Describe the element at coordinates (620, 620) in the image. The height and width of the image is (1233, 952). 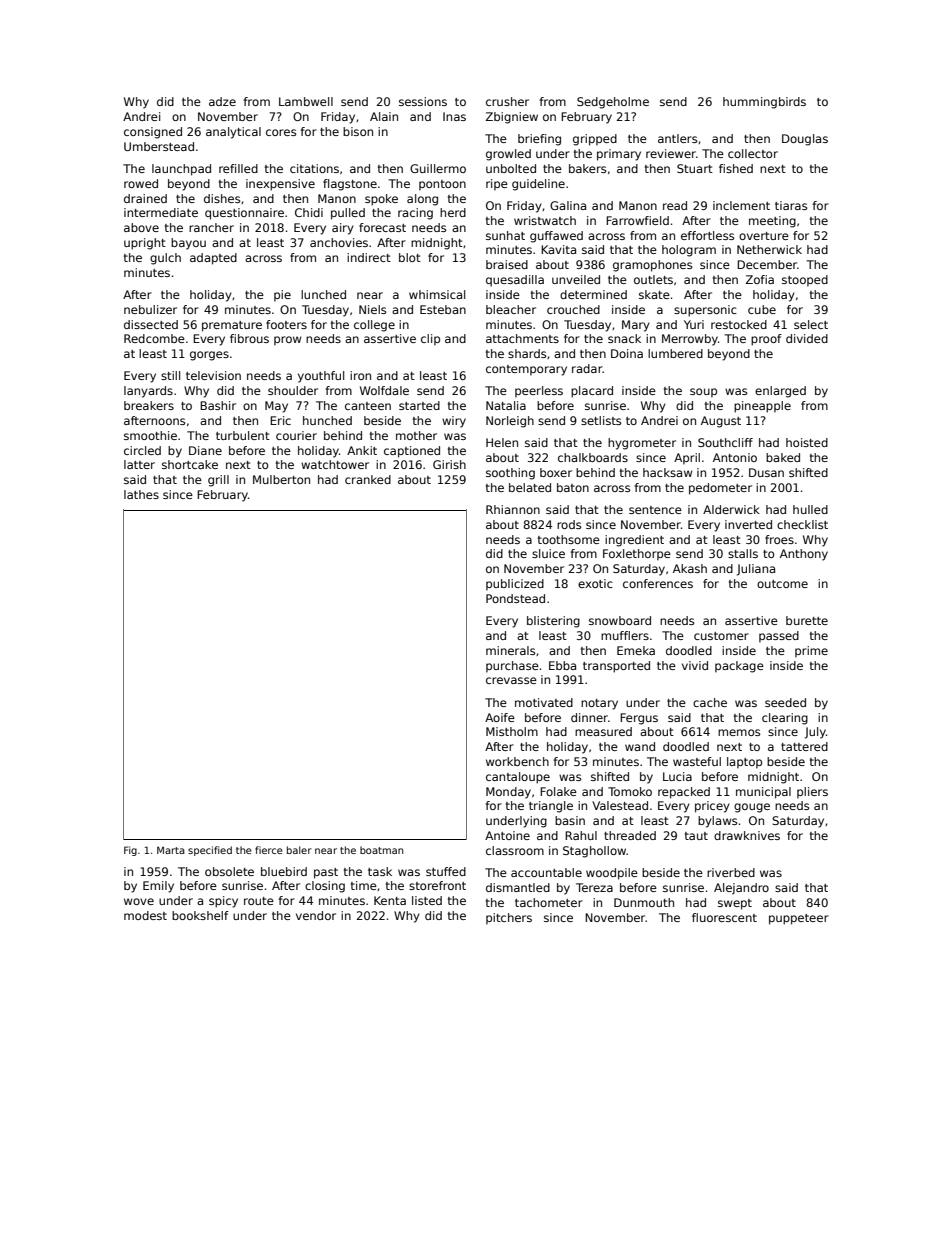
I see `snowboard` at that location.
